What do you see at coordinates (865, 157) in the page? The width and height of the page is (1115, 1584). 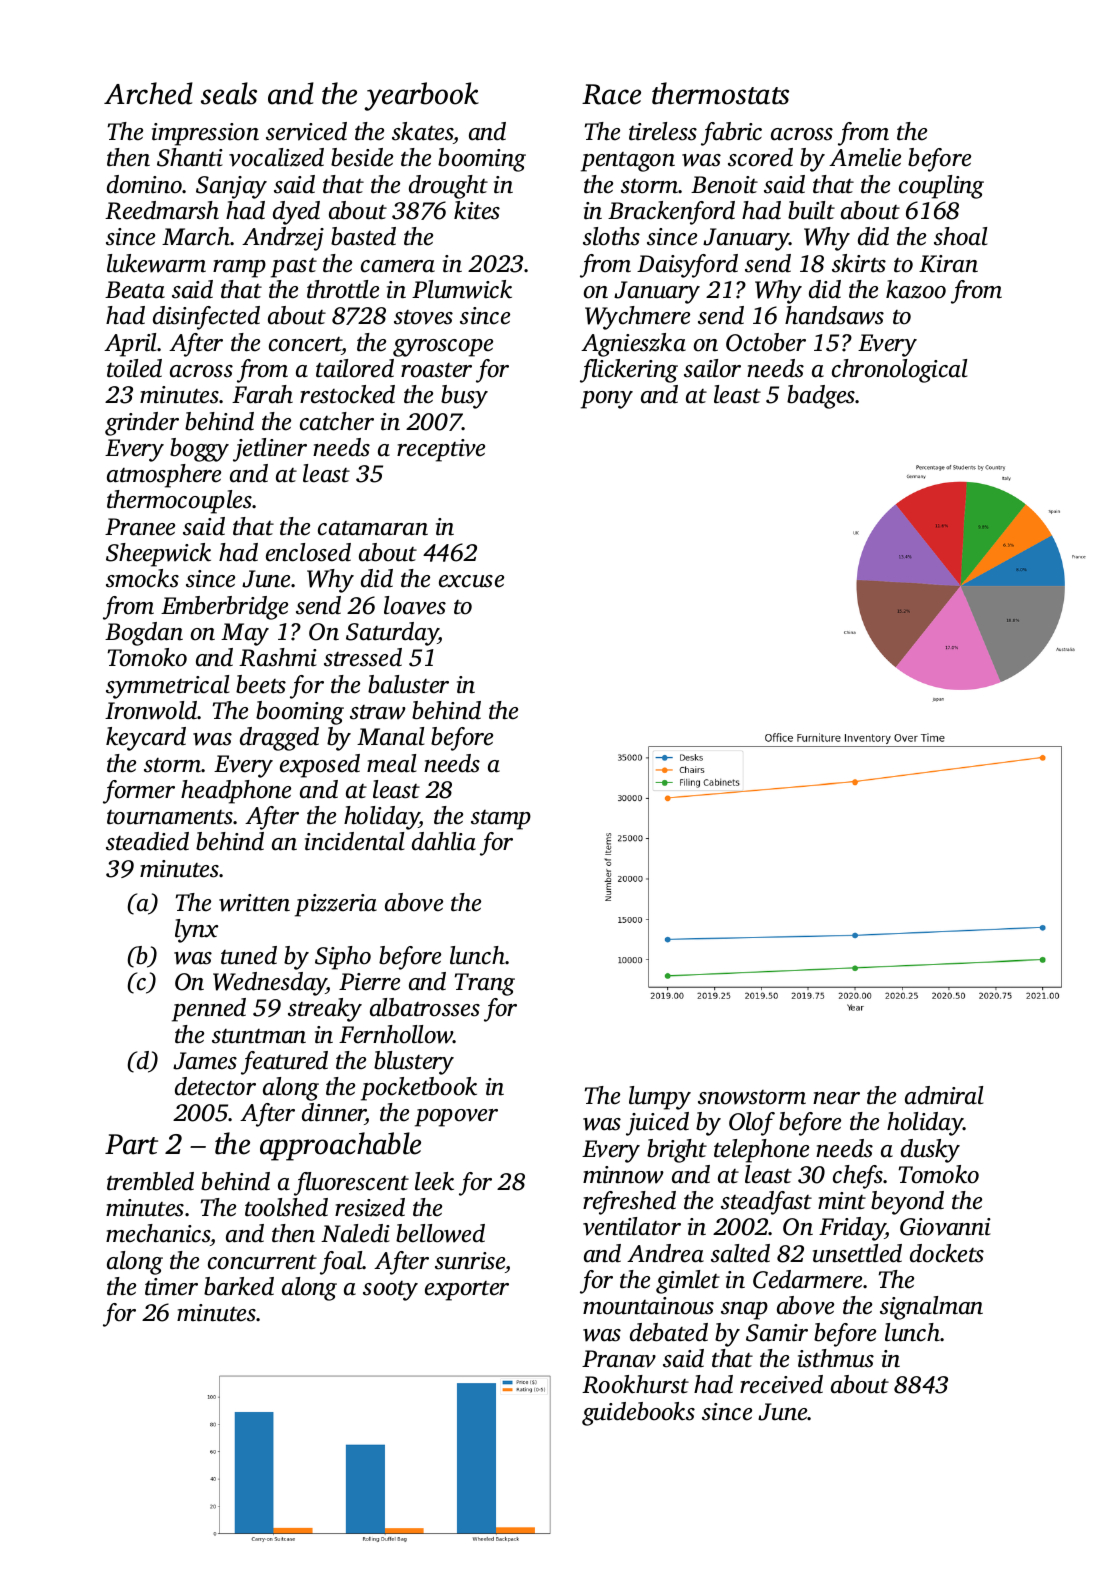 I see `Amelie` at bounding box center [865, 157].
